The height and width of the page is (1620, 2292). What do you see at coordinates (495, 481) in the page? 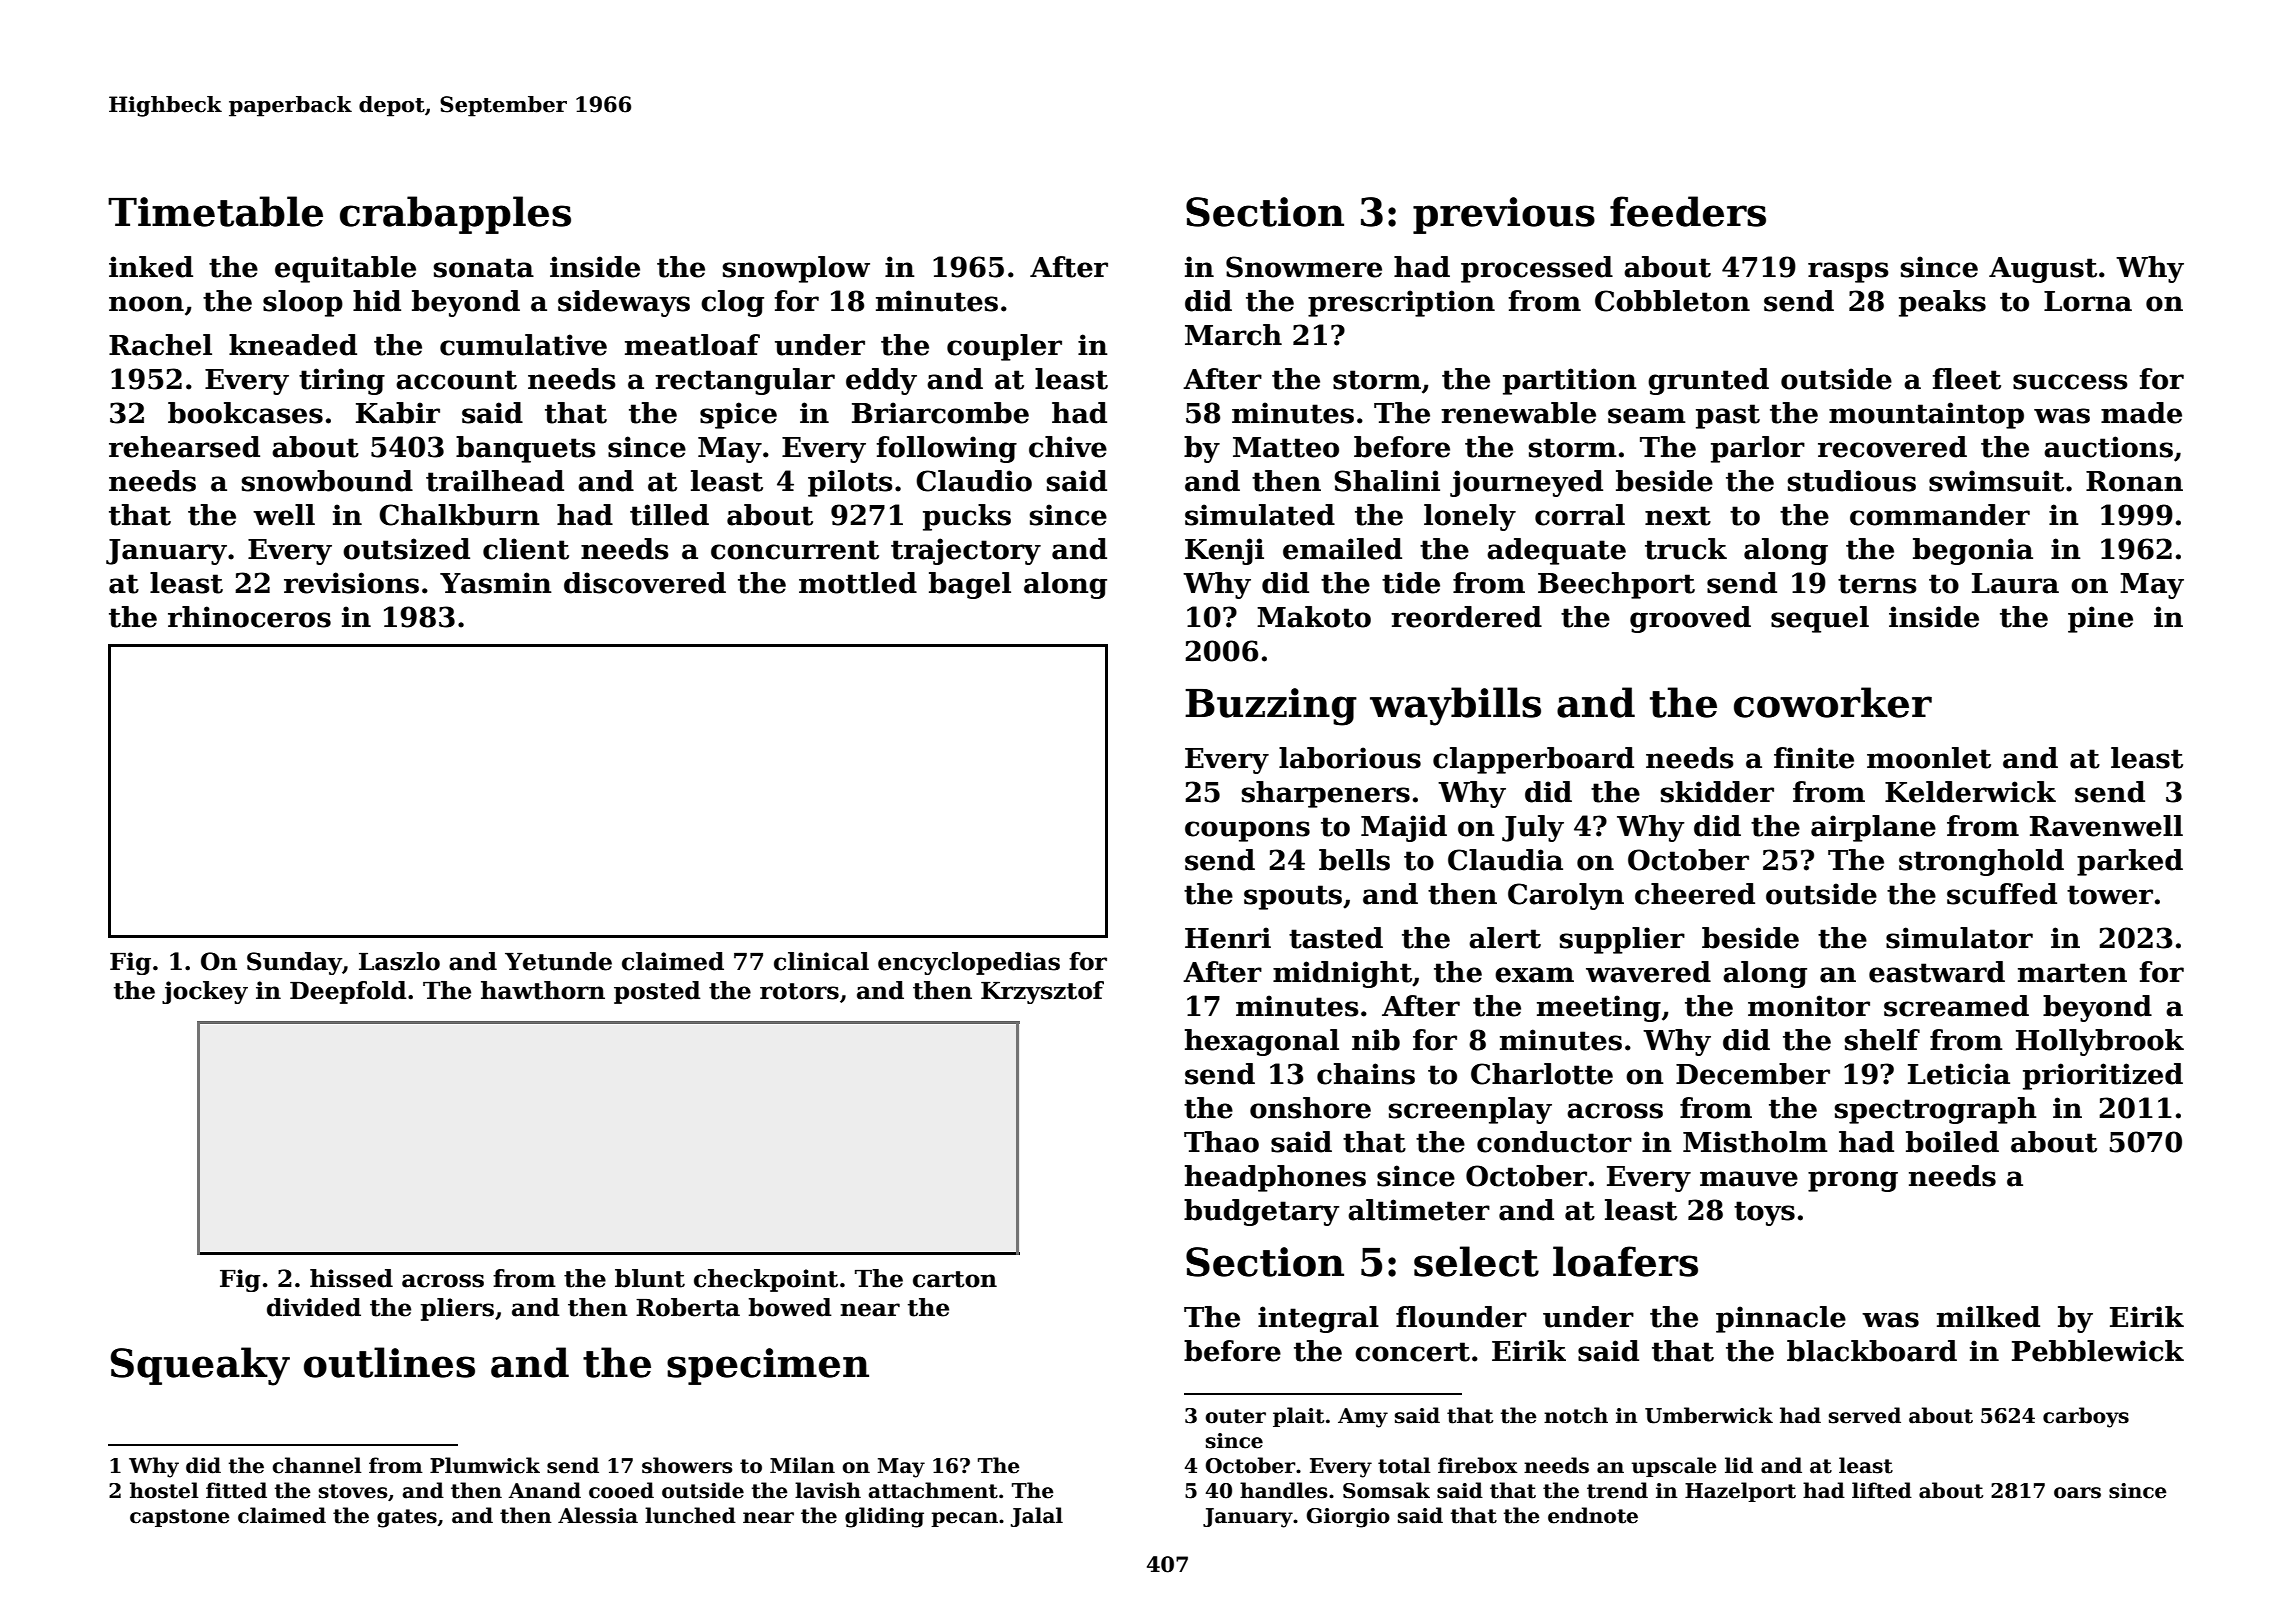
I see `trailhead` at bounding box center [495, 481].
